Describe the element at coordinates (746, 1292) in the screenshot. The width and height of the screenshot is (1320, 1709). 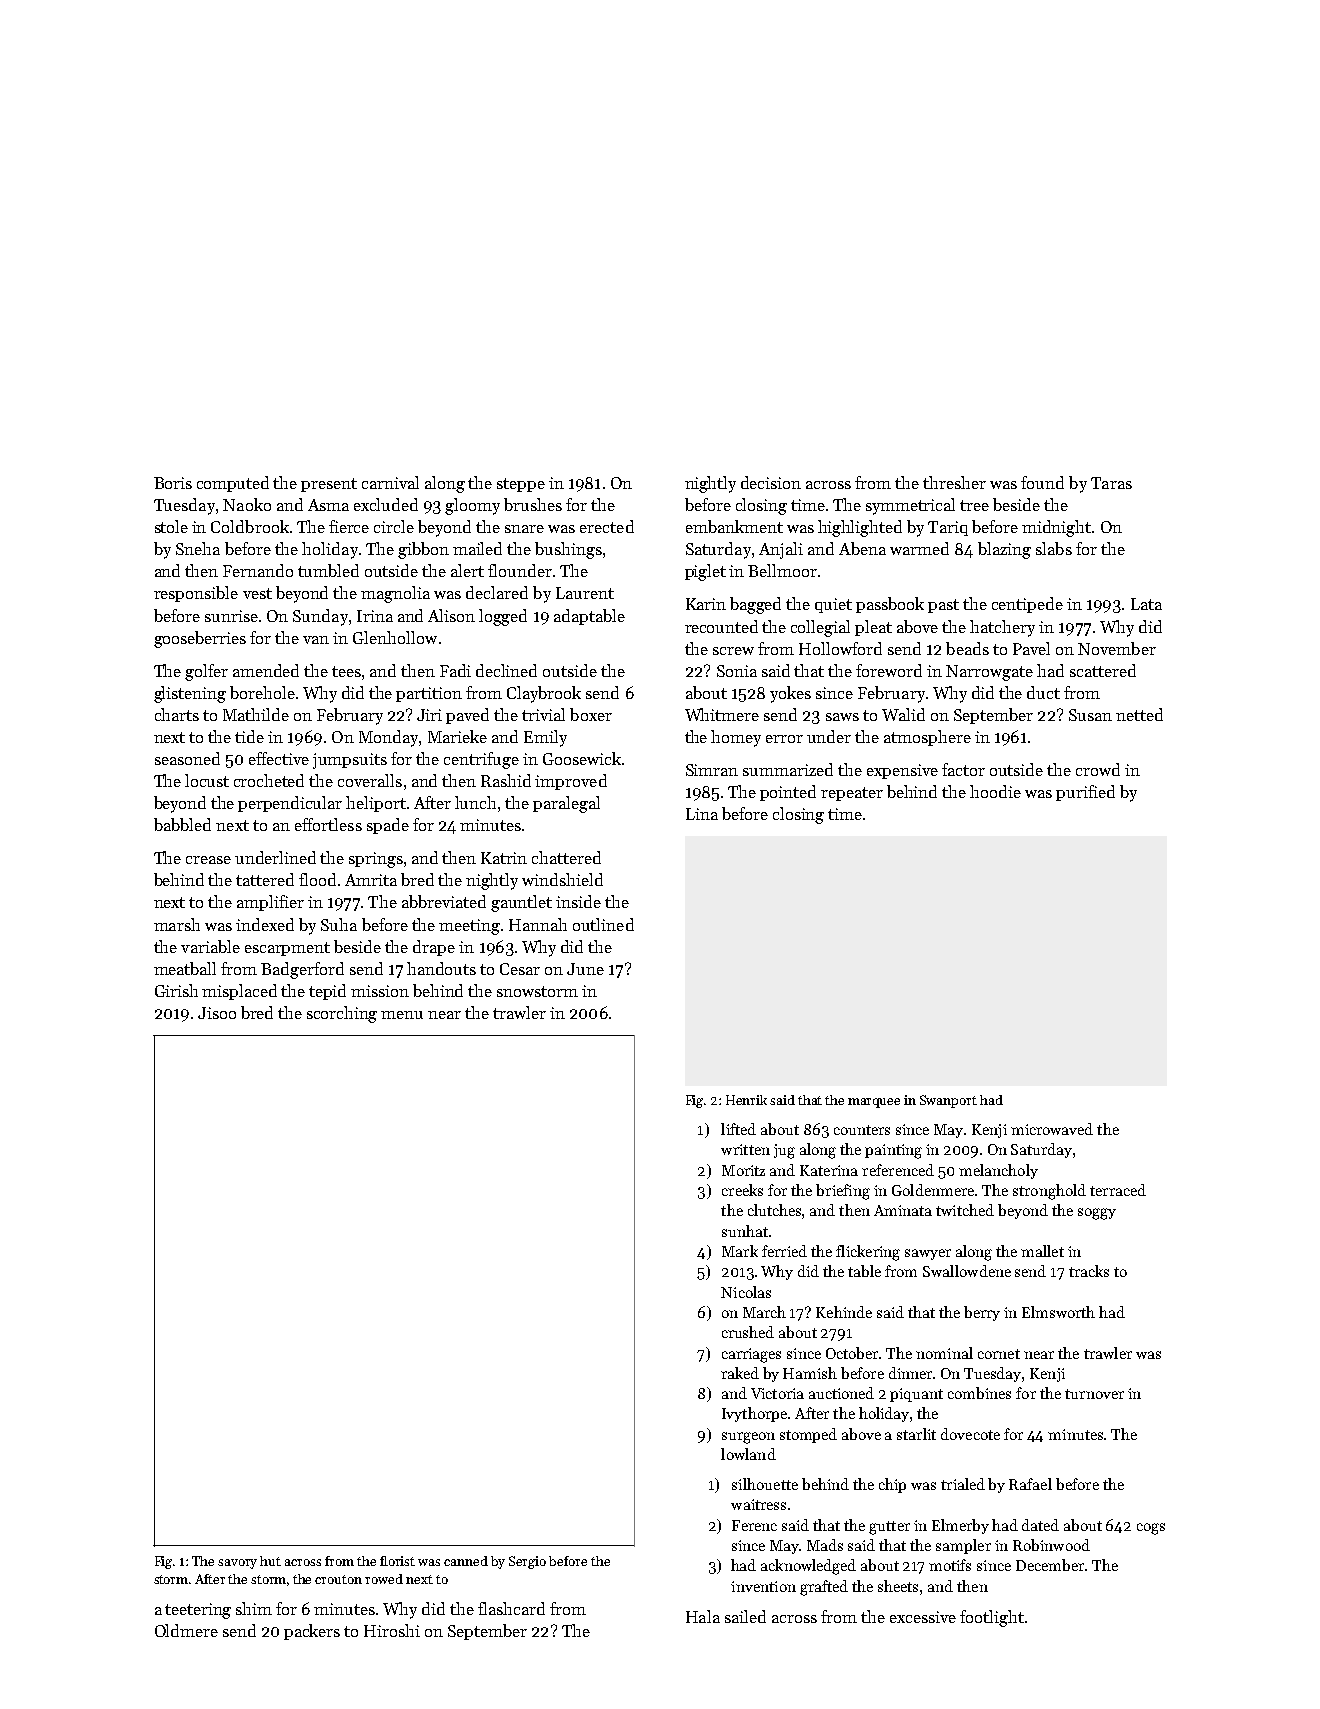
I see `Nicolas` at that location.
